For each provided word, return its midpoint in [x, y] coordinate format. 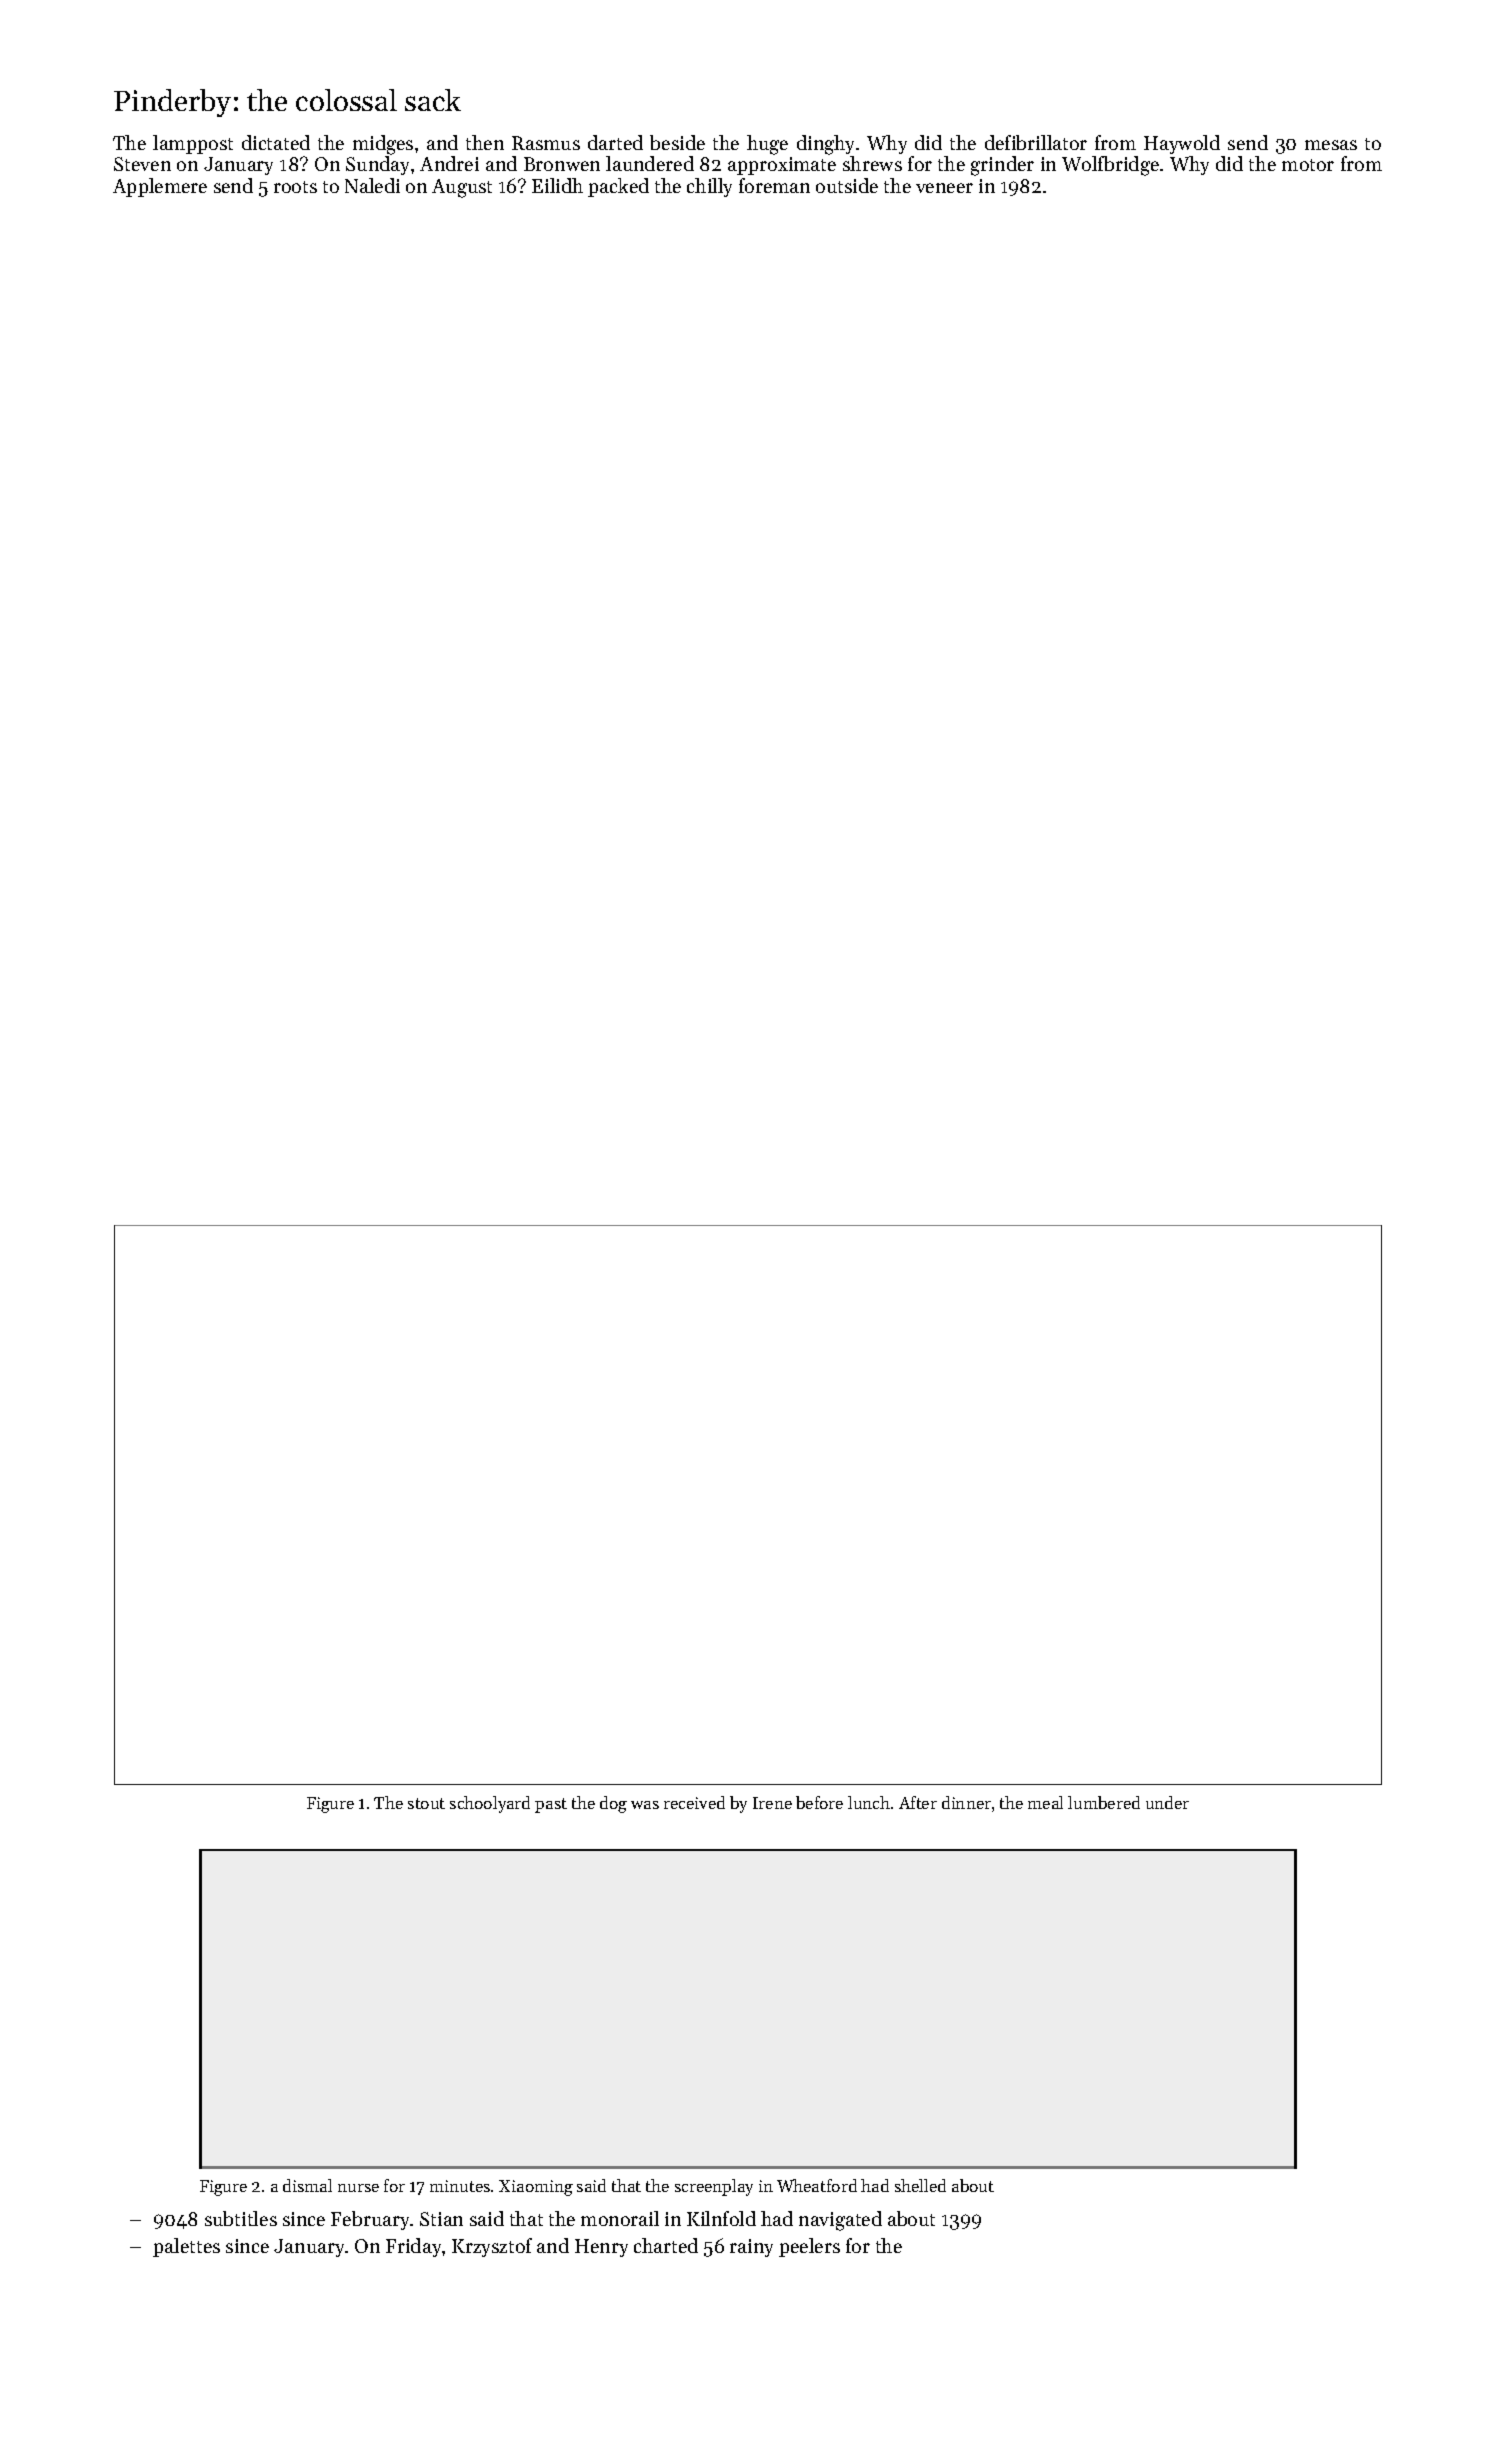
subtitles [241, 2218]
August [462, 188]
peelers [809, 2247]
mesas [1331, 145]
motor [1308, 165]
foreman [774, 185]
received [694, 1802]
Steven [142, 164]
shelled [920, 2185]
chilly [709, 187]
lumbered [1104, 1802]
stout [426, 1803]
